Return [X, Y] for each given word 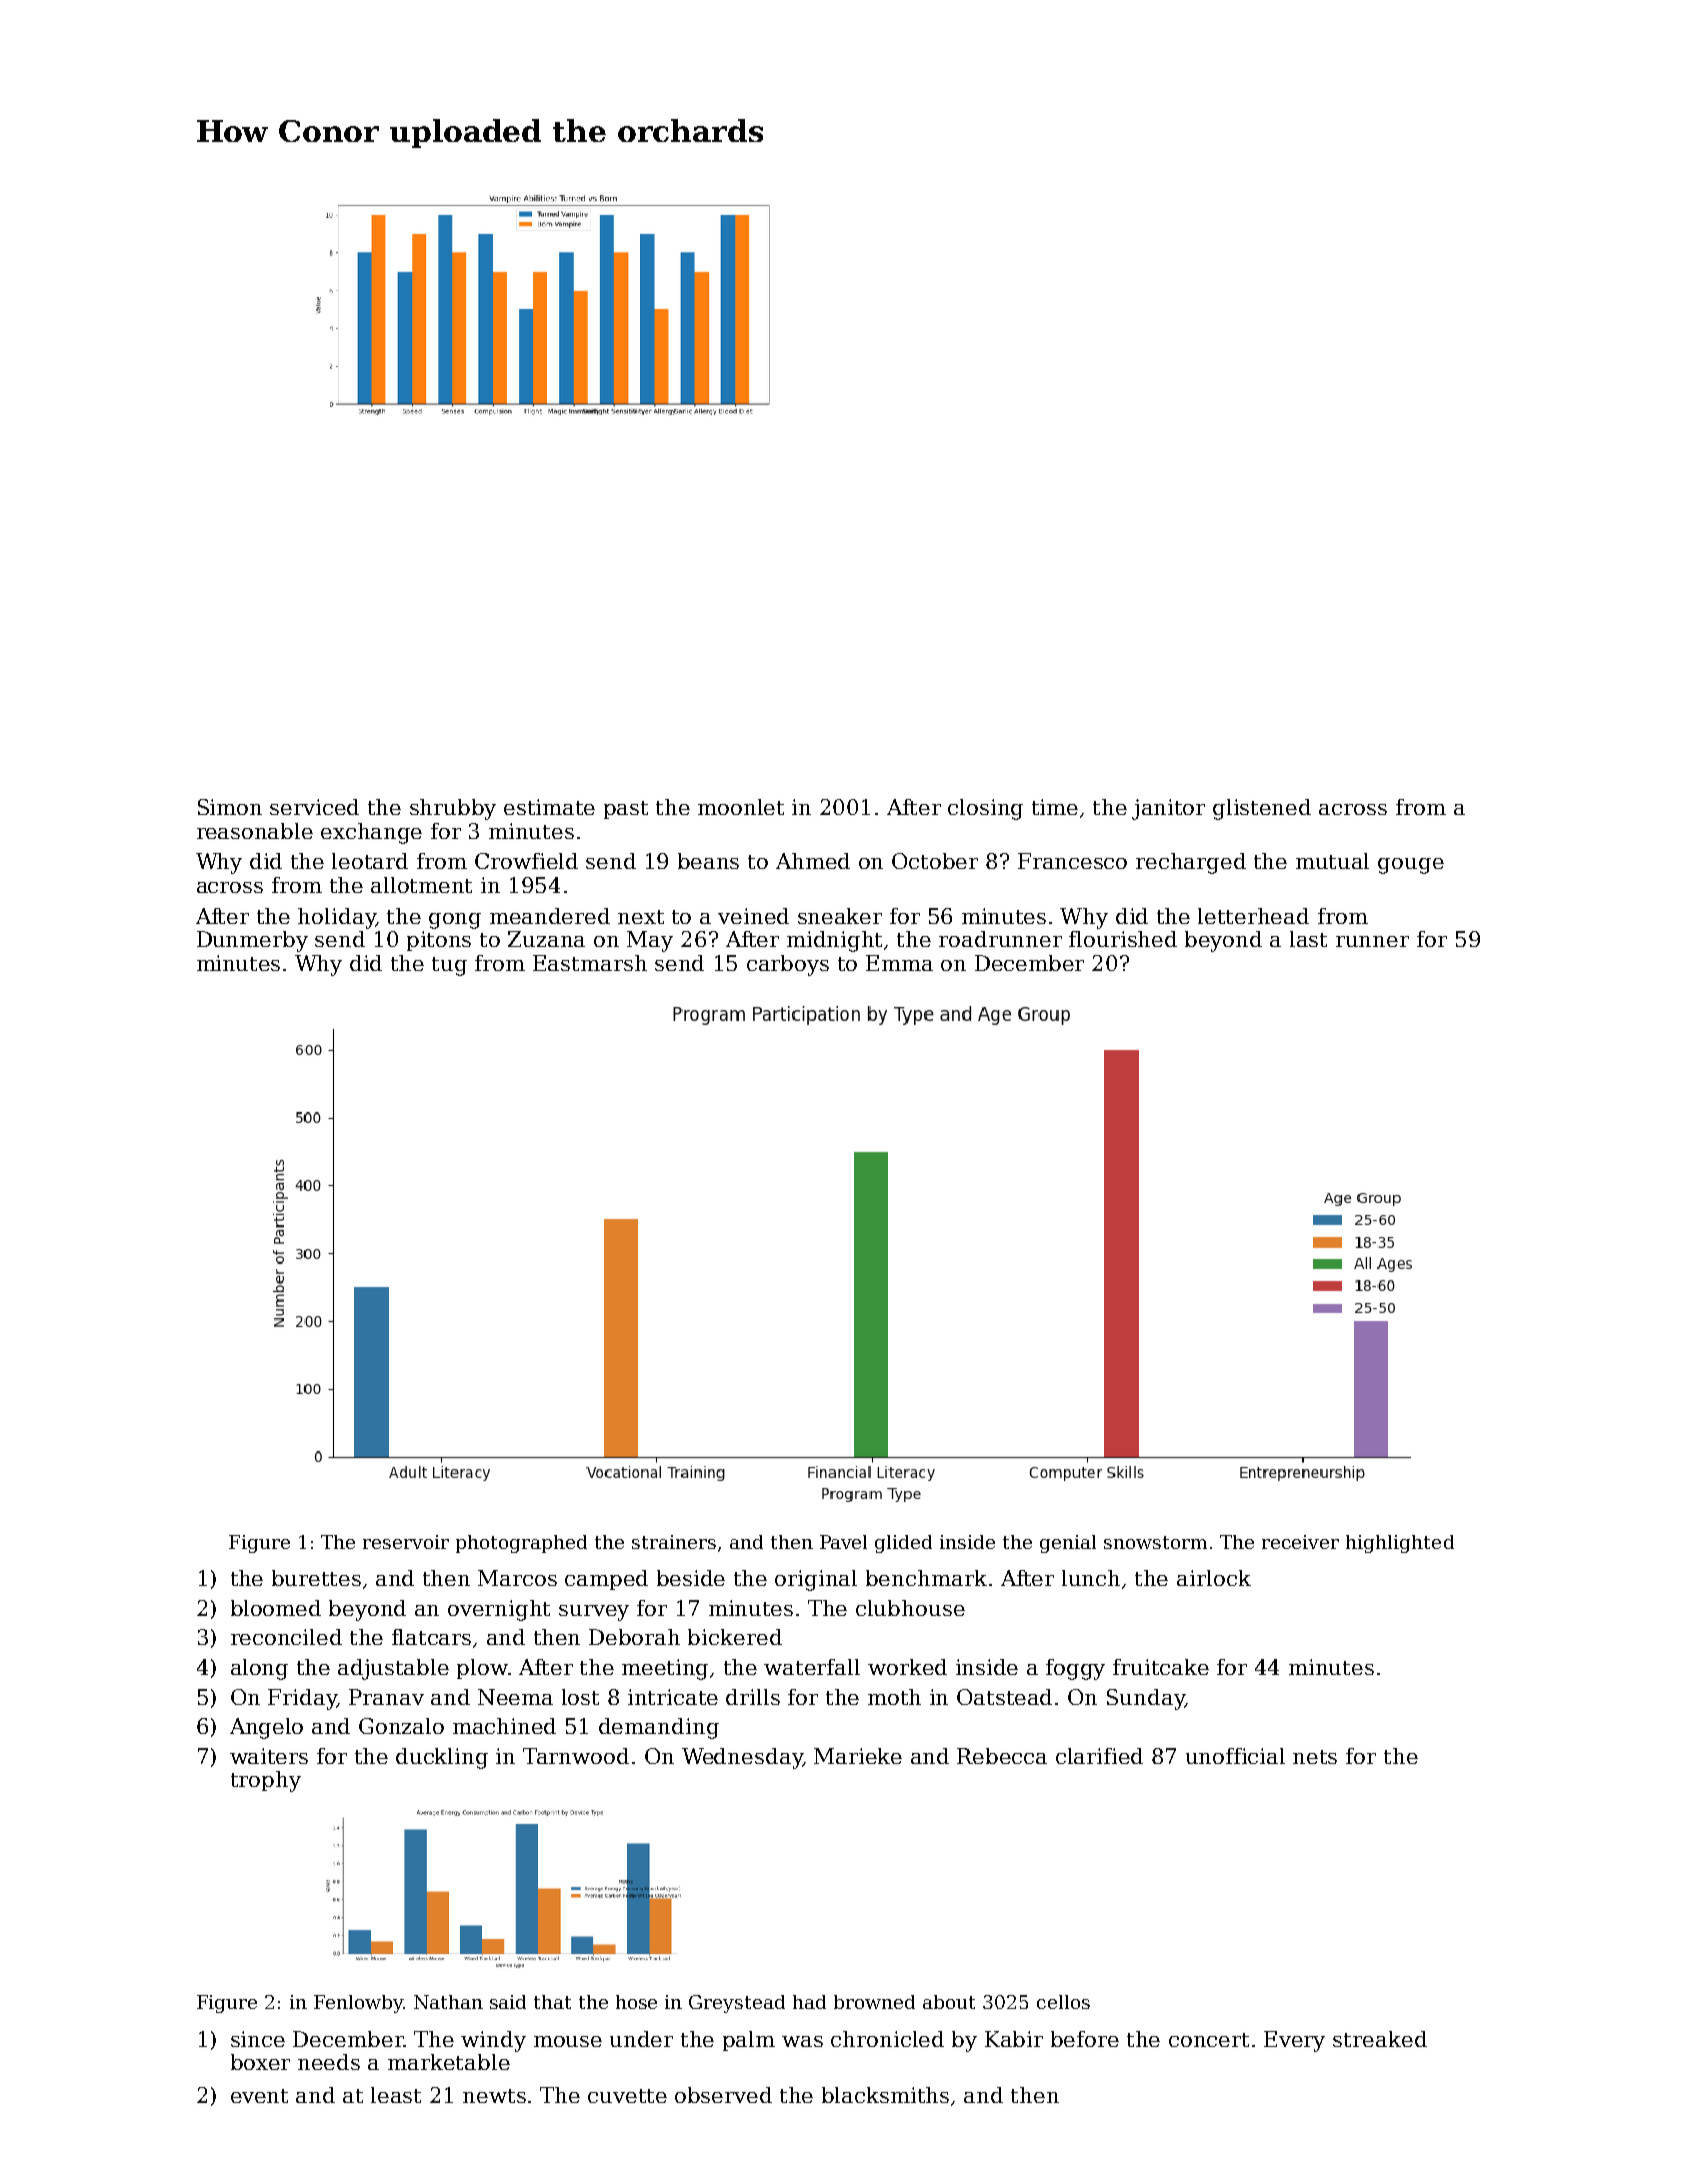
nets [1315, 1757]
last [1308, 939]
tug [449, 966]
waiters [269, 1756]
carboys [788, 965]
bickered [735, 1637]
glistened [1262, 809]
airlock [1214, 1578]
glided [903, 1544]
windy [493, 2041]
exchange [371, 833]
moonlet [741, 807]
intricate [673, 1697]
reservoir [406, 1542]
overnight [499, 1610]
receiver [1300, 1542]
